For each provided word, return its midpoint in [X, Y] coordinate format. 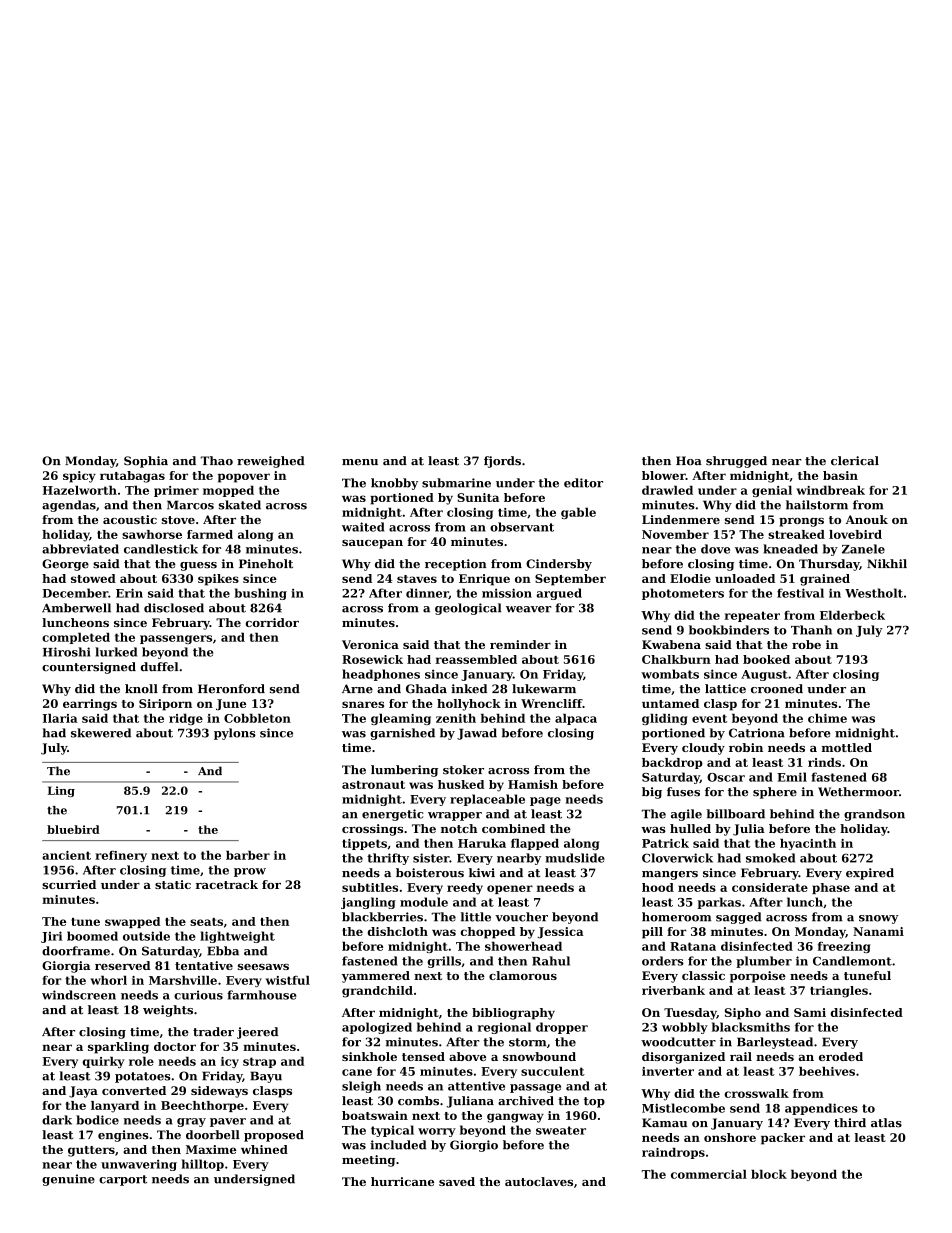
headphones [381, 675]
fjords [502, 462]
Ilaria [60, 718]
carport [123, 1180]
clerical [855, 461]
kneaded [790, 549]
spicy [79, 477]
